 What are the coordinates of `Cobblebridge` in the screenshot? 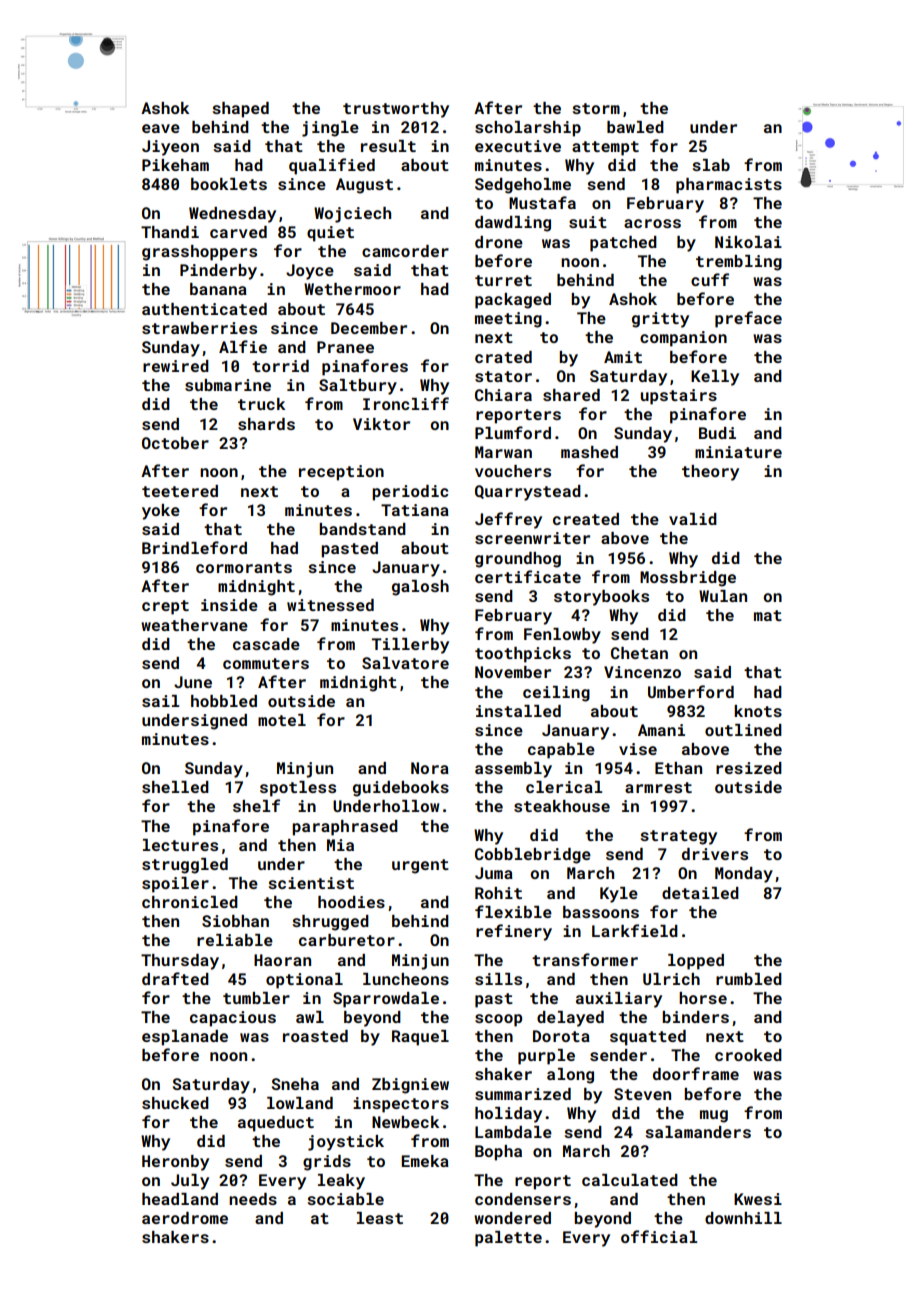 It's located at (533, 856).
